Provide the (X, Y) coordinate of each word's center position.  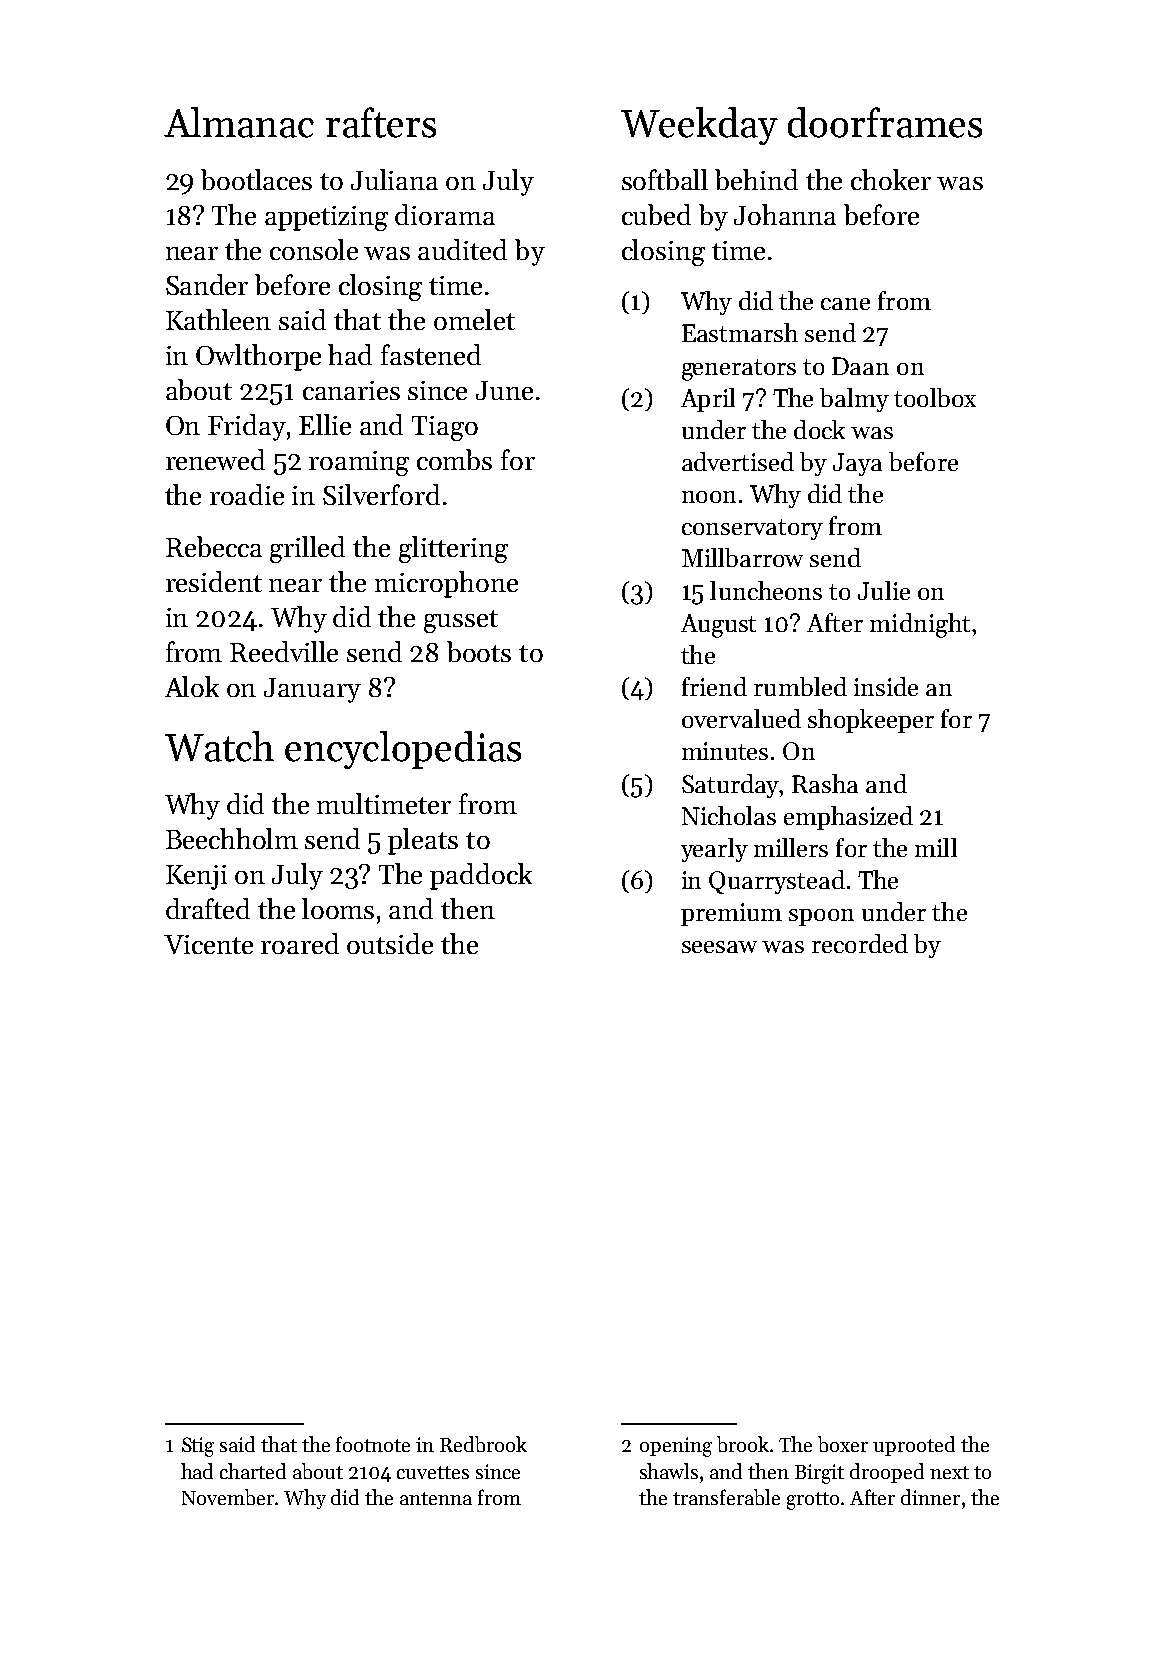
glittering (453, 549)
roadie (247, 494)
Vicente (208, 944)
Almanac (239, 122)
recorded (860, 943)
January (312, 690)
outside (390, 943)
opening (676, 1447)
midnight (920, 625)
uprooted (914, 1446)
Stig (198, 1447)
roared (300, 943)
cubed (656, 214)
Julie (884, 590)
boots (479, 651)
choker (891, 179)
